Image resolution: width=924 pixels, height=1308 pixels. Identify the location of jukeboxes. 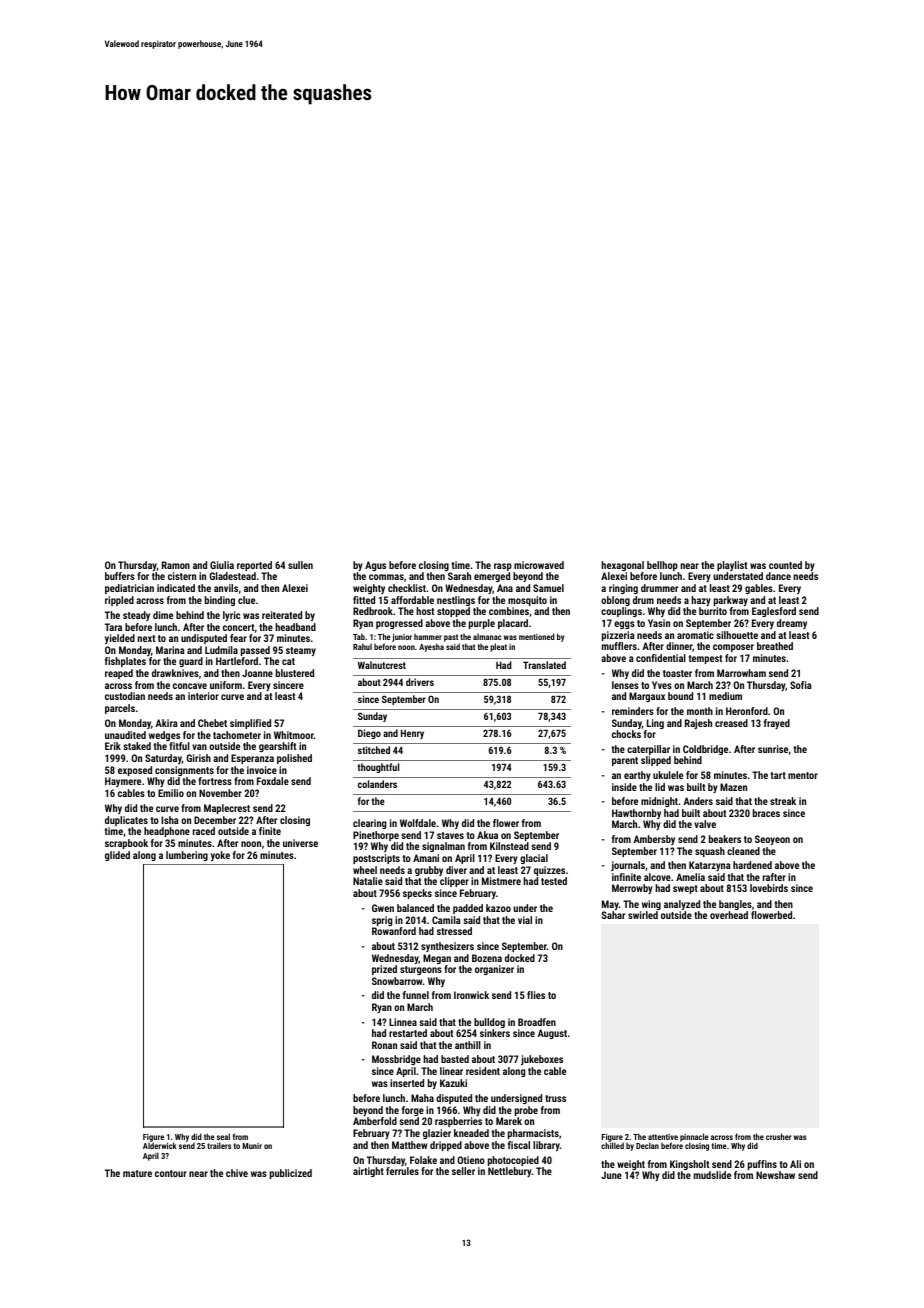
(542, 1060).
